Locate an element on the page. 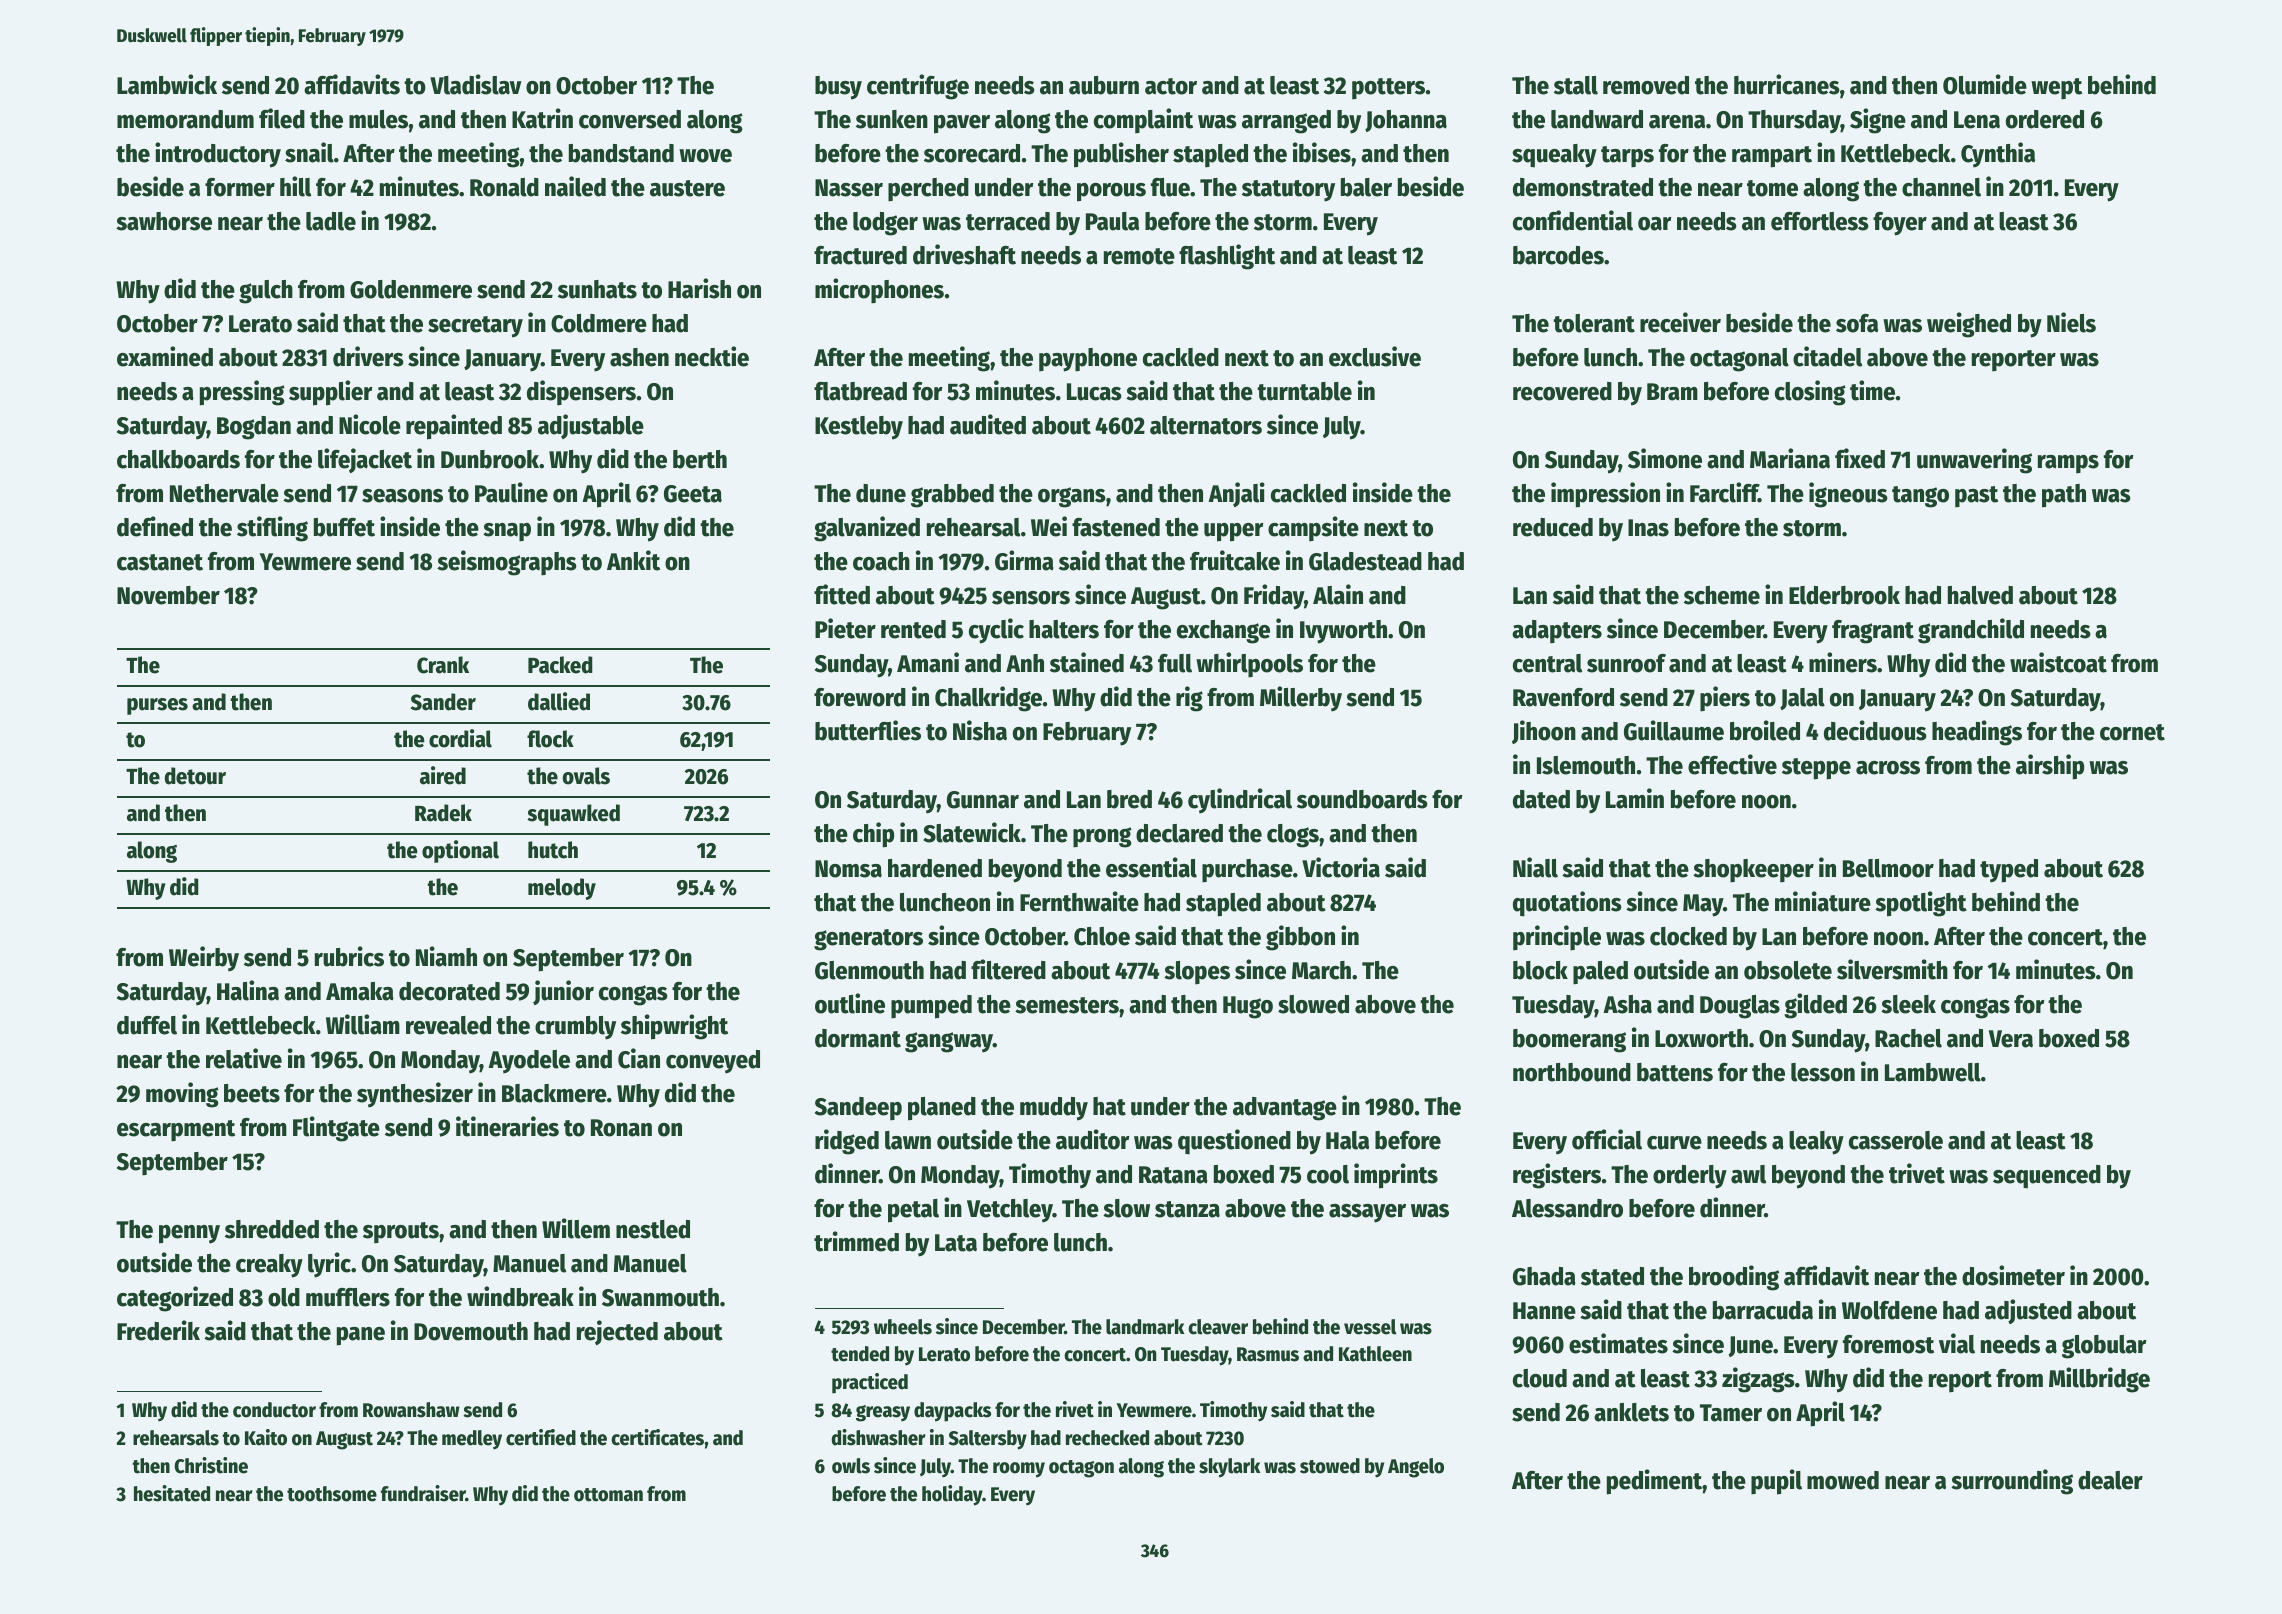 The image size is (2282, 1614). advantage is located at coordinates (1285, 1109).
